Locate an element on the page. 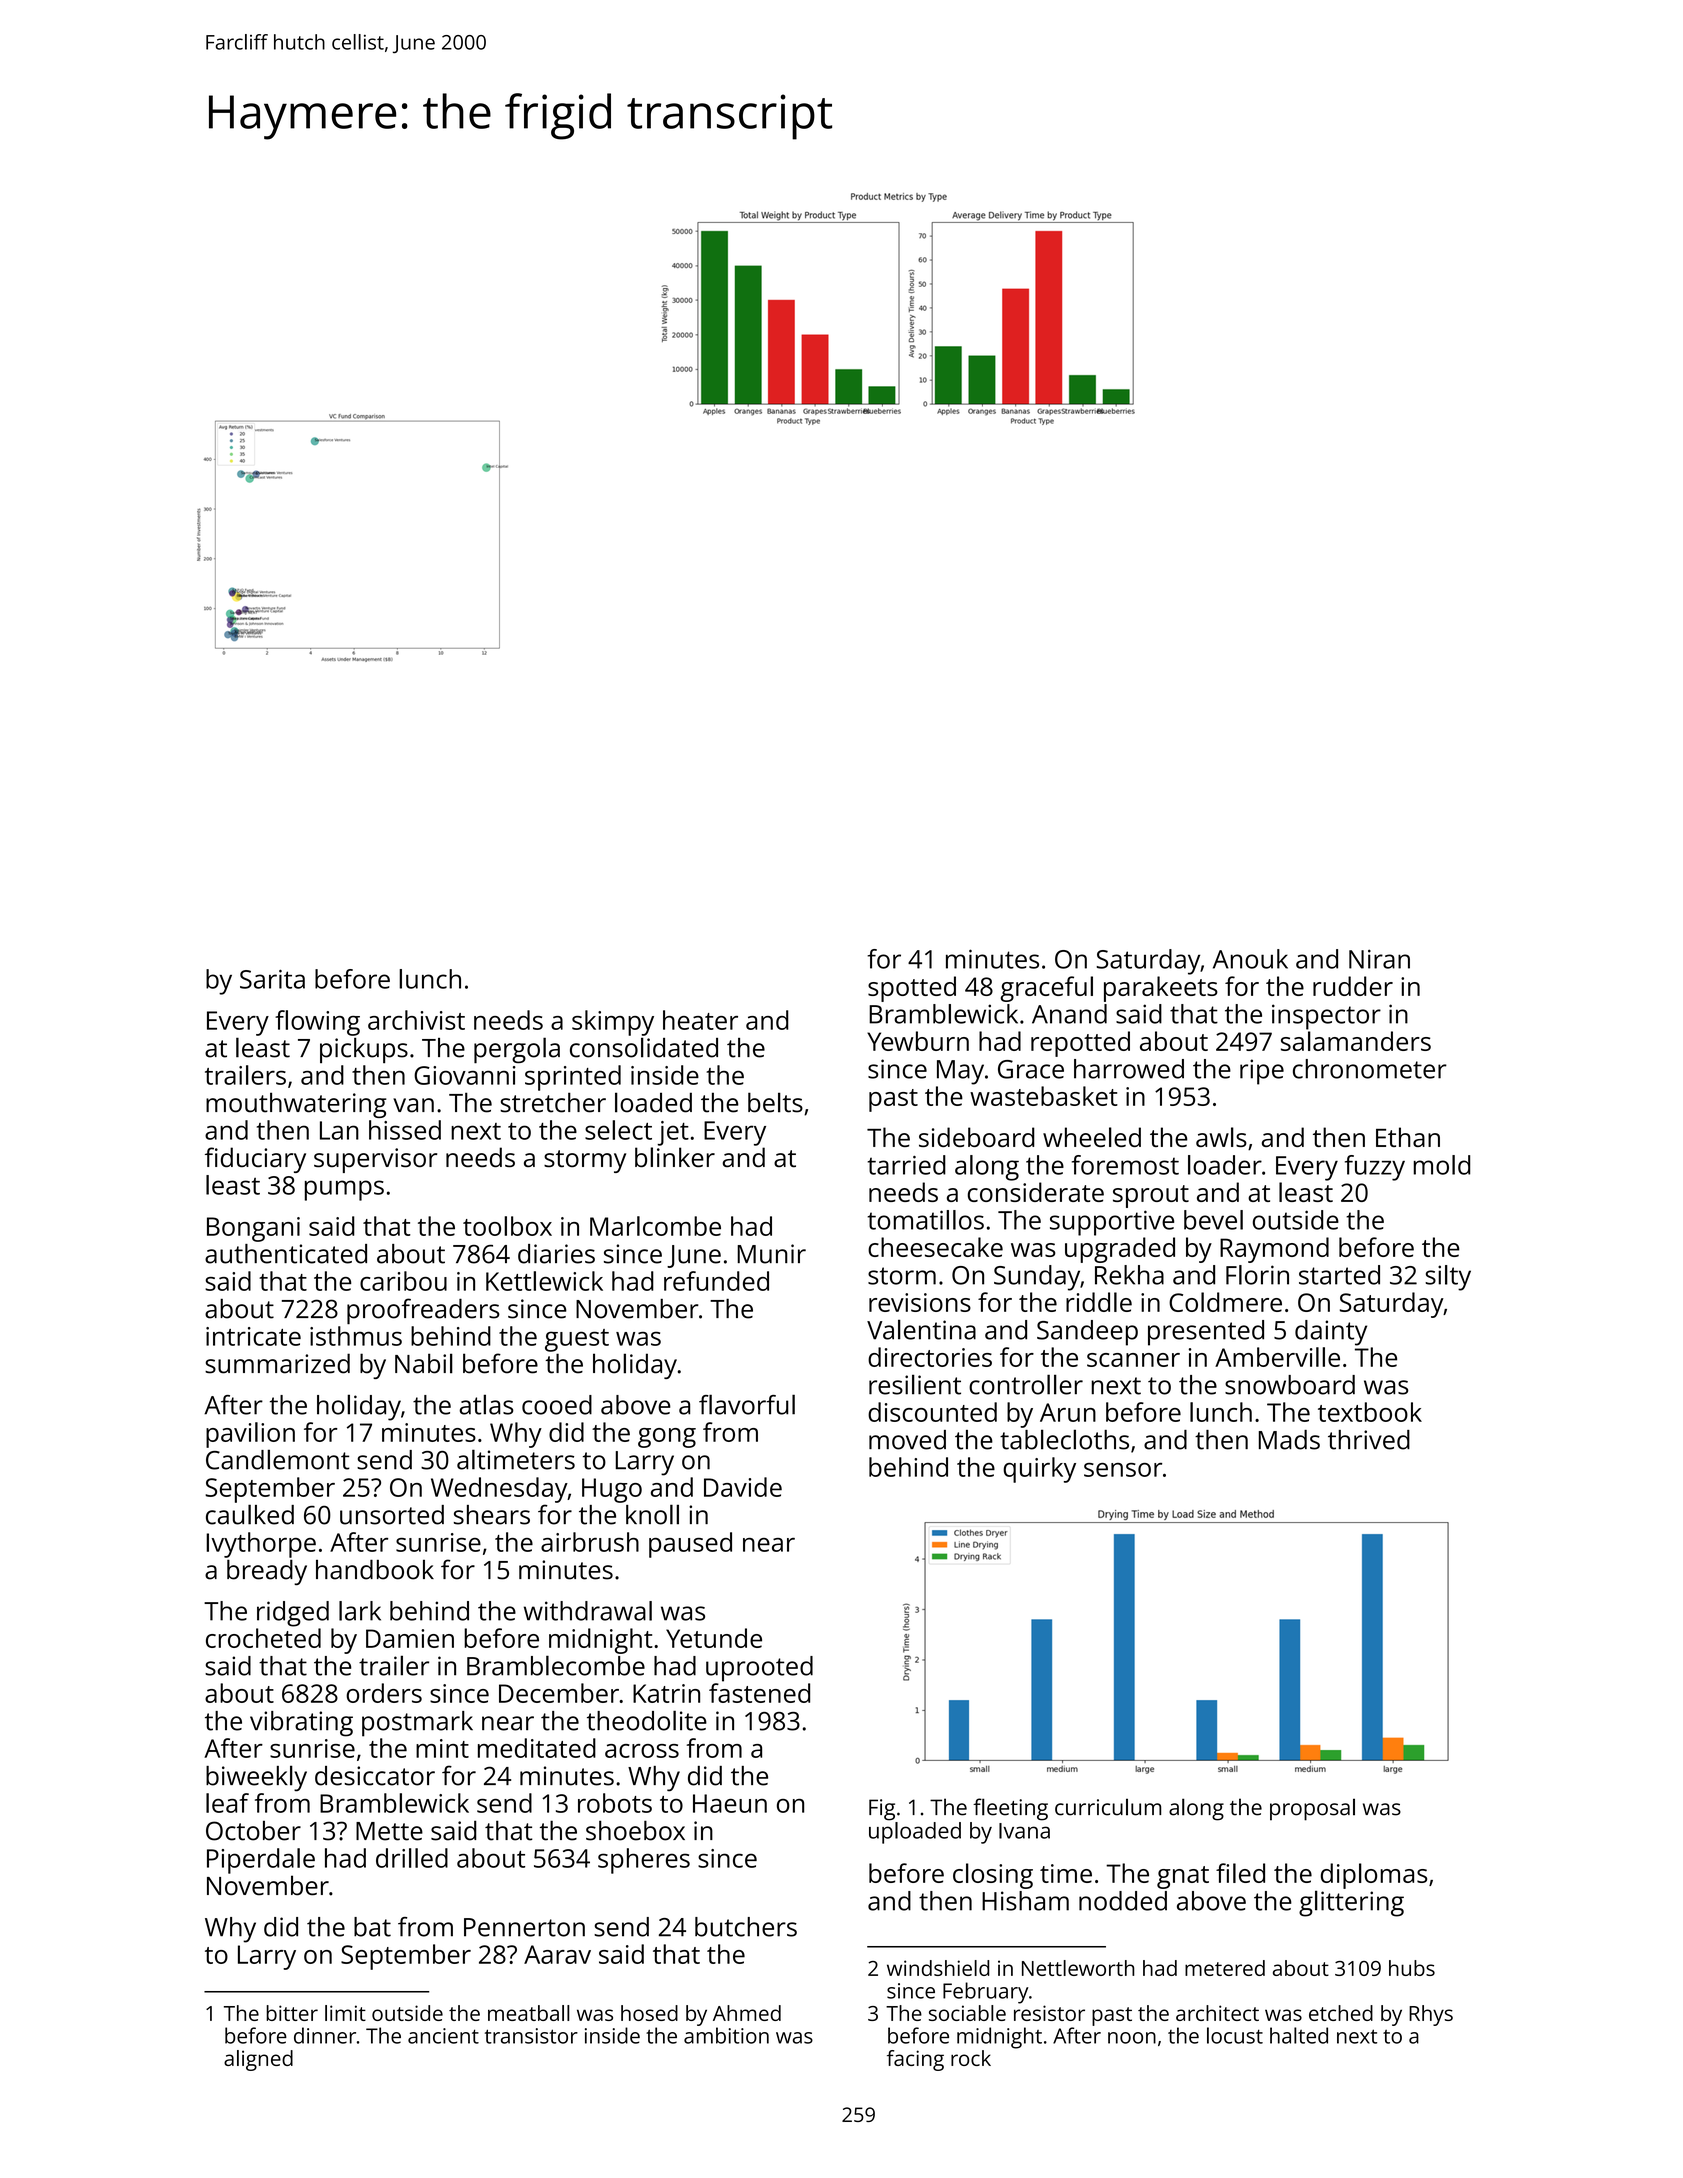 The height and width of the document is (2178, 1683). flowing is located at coordinates (317, 1023).
